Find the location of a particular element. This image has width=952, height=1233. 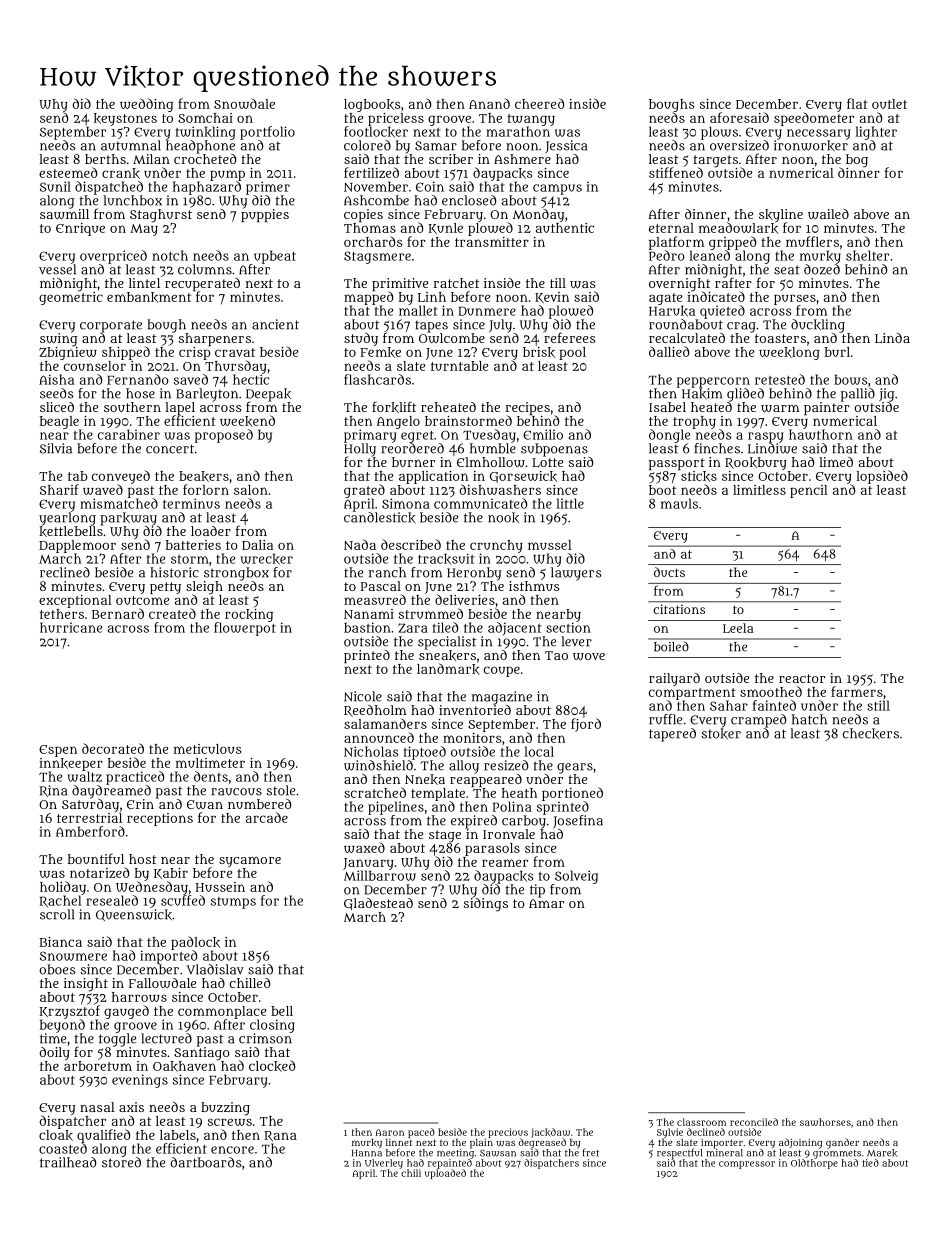

crimson is located at coordinates (265, 1038).
